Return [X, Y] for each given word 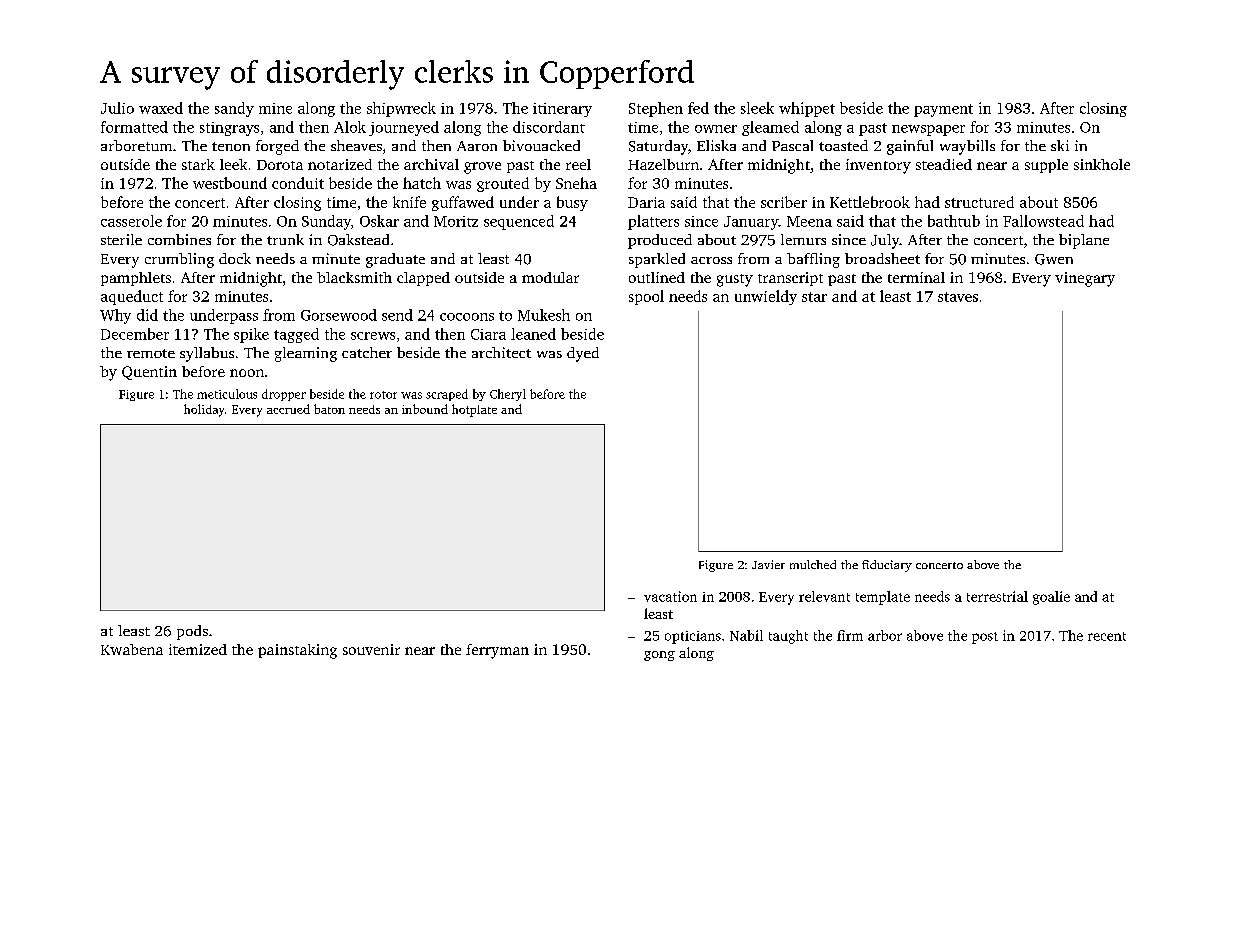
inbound [425, 409]
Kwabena [132, 649]
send [397, 315]
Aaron [477, 146]
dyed [583, 354]
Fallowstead [1043, 221]
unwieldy [766, 297]
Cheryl [508, 395]
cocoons [467, 317]
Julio [117, 108]
